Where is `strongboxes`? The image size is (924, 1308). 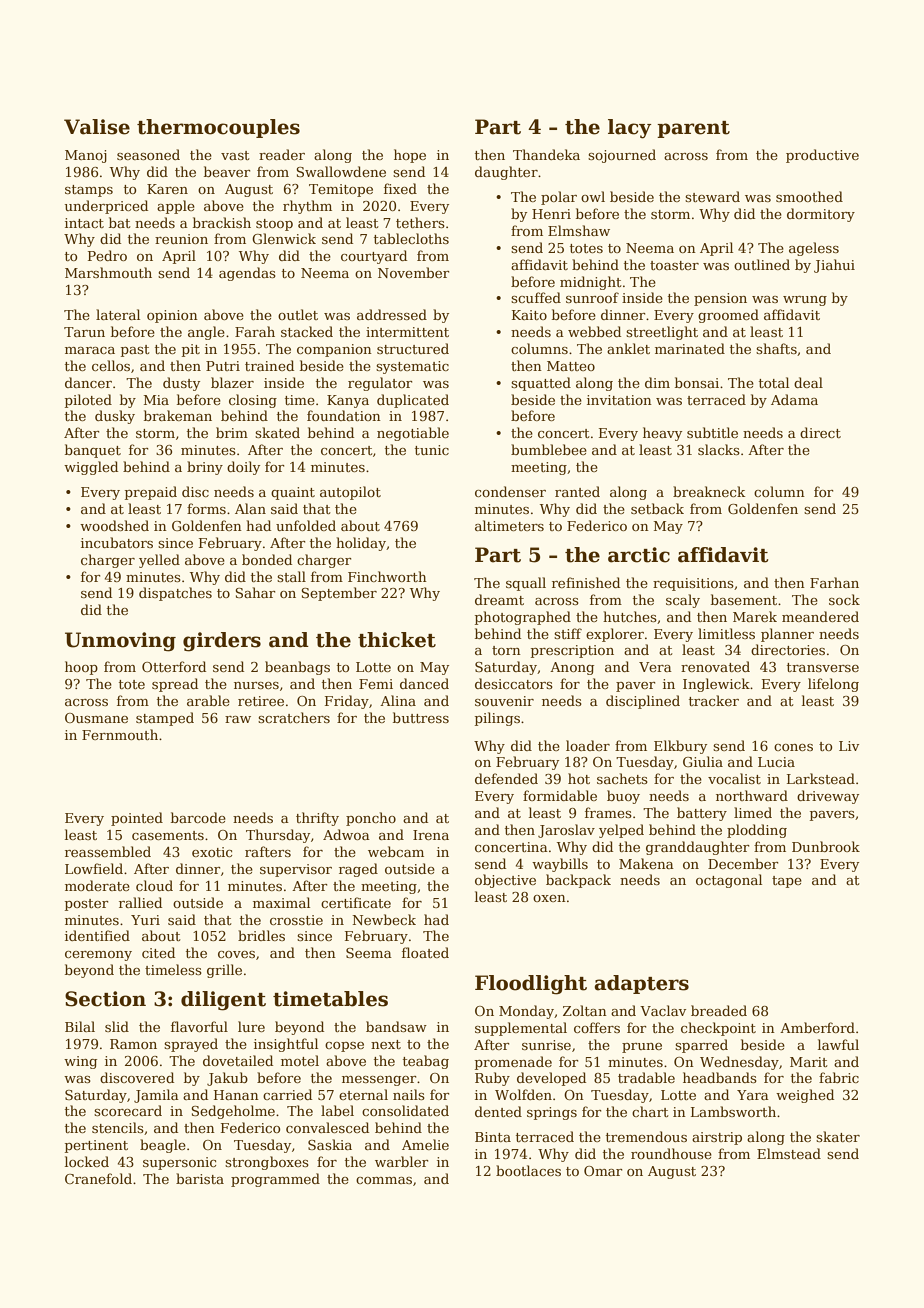 strongboxes is located at coordinates (267, 1163).
